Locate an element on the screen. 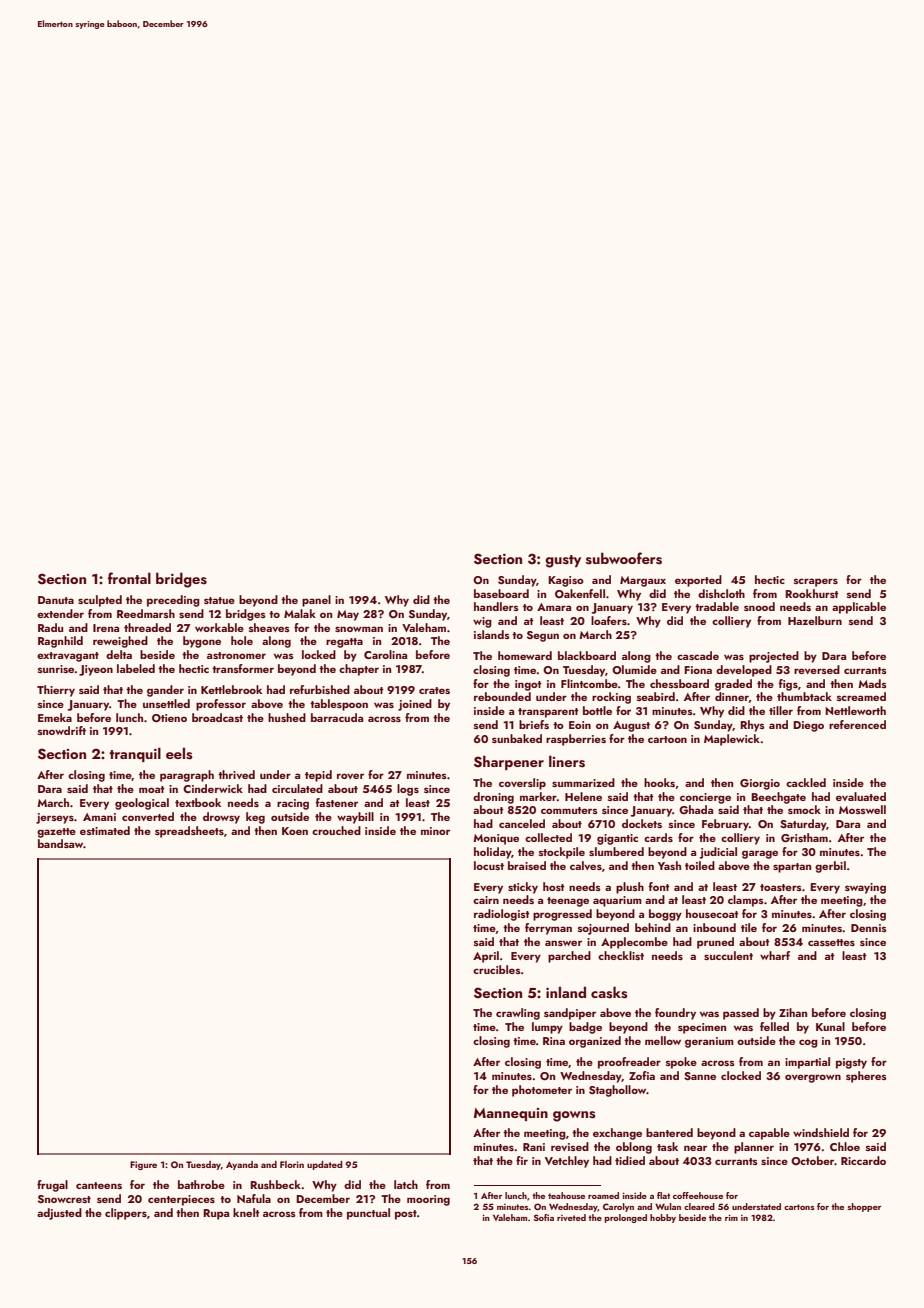 Image resolution: width=924 pixels, height=1308 pixels. shopper is located at coordinates (864, 1207).
